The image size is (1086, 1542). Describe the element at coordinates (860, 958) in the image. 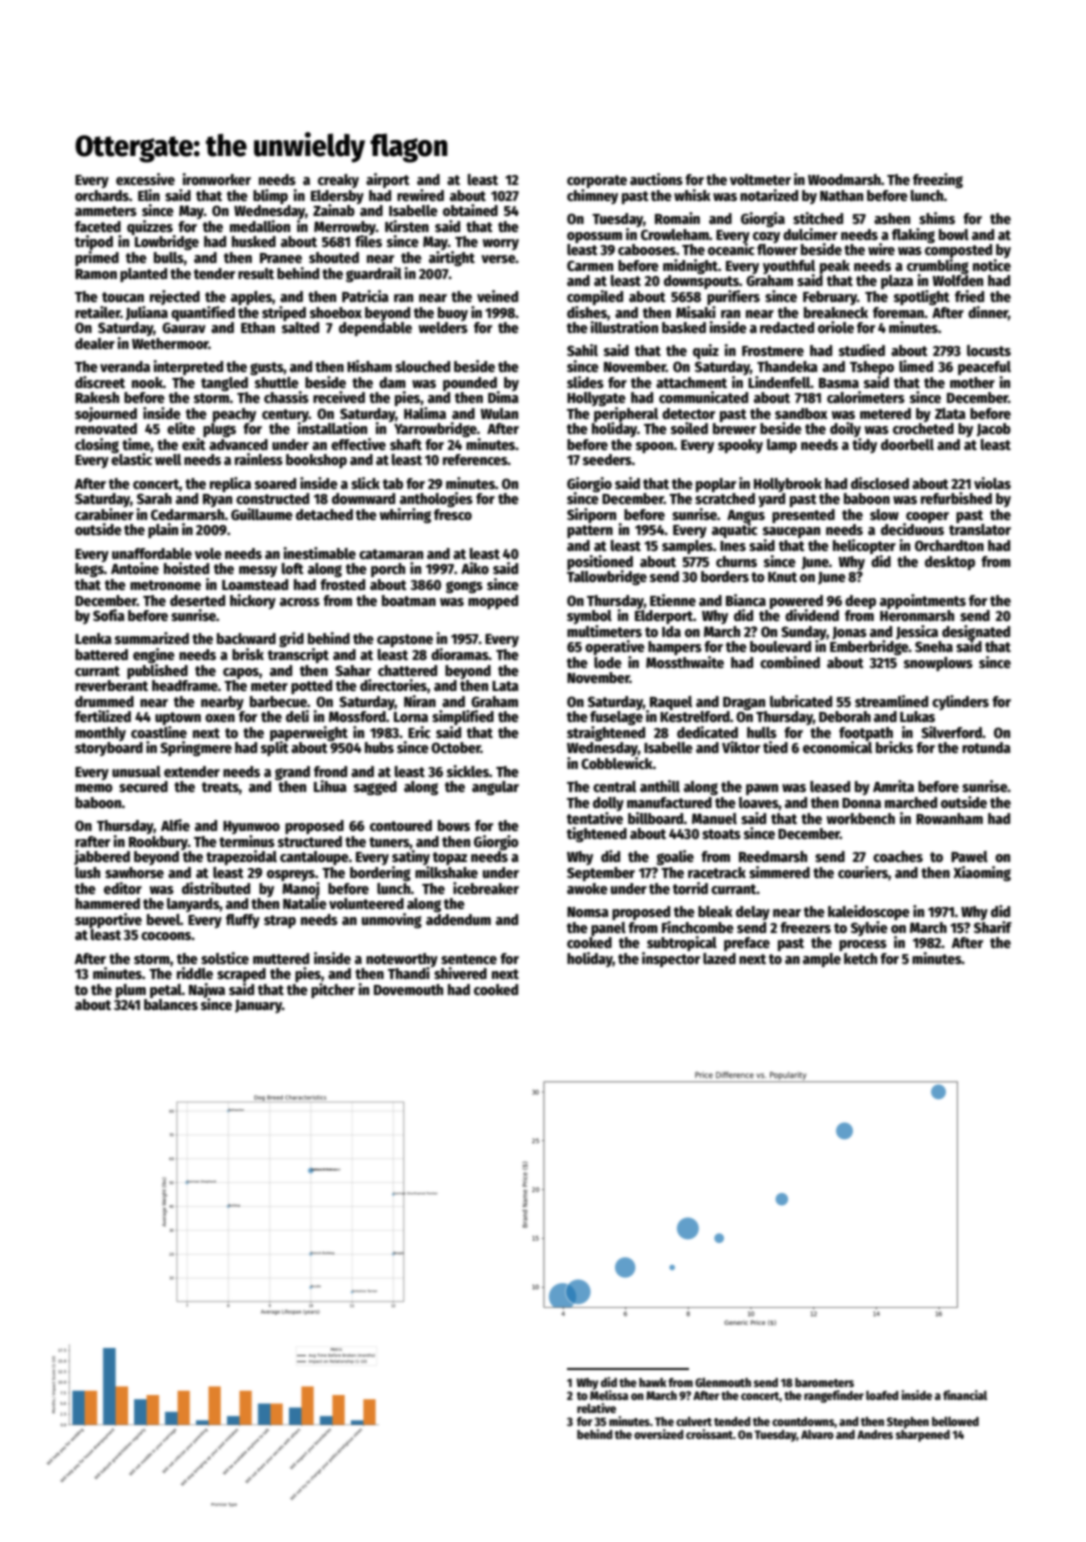

I see `ketch` at that location.
